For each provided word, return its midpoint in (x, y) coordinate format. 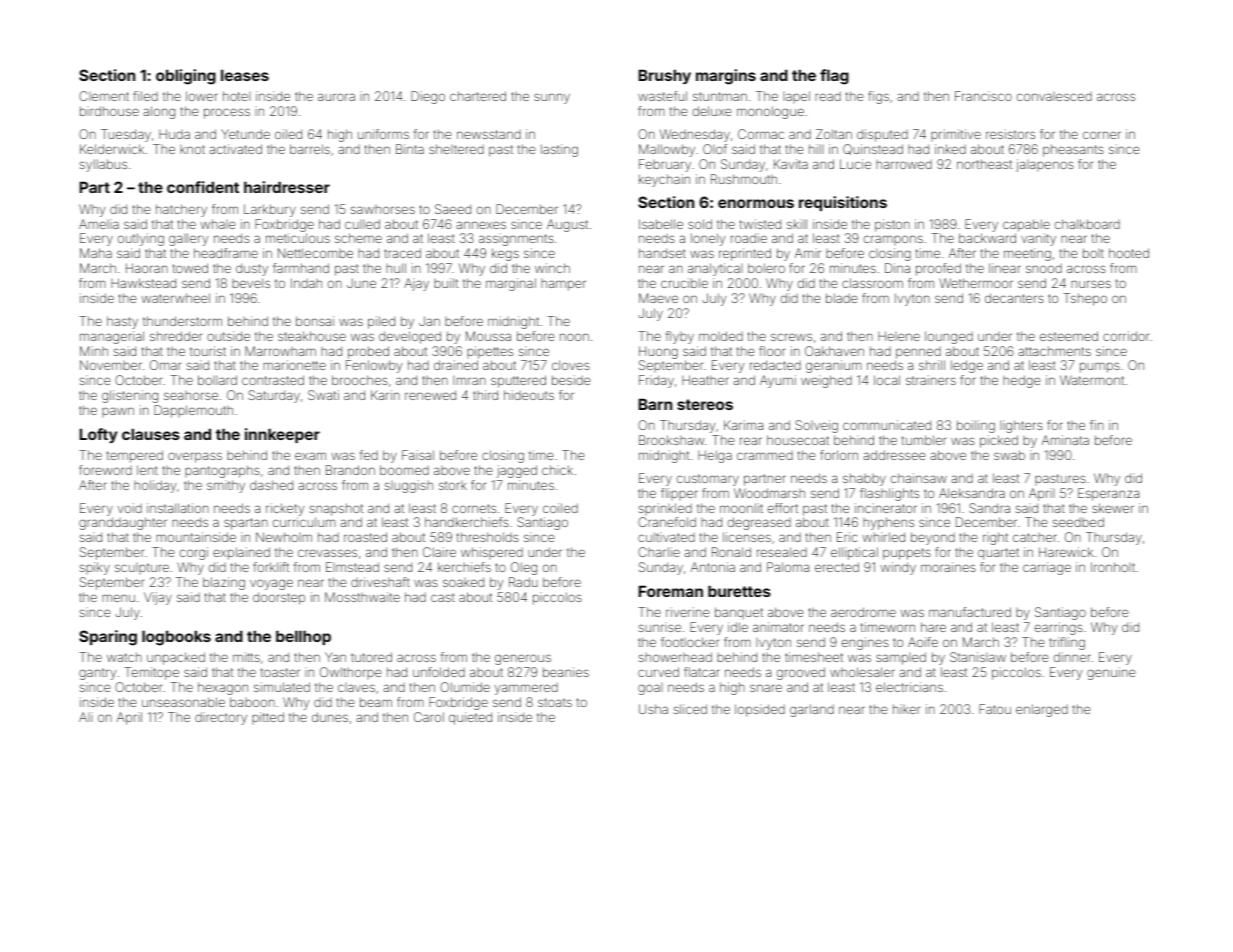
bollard (217, 380)
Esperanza (1108, 494)
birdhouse (109, 111)
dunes (330, 717)
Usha (653, 709)
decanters (1014, 298)
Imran (469, 380)
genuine (1111, 673)
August (567, 225)
